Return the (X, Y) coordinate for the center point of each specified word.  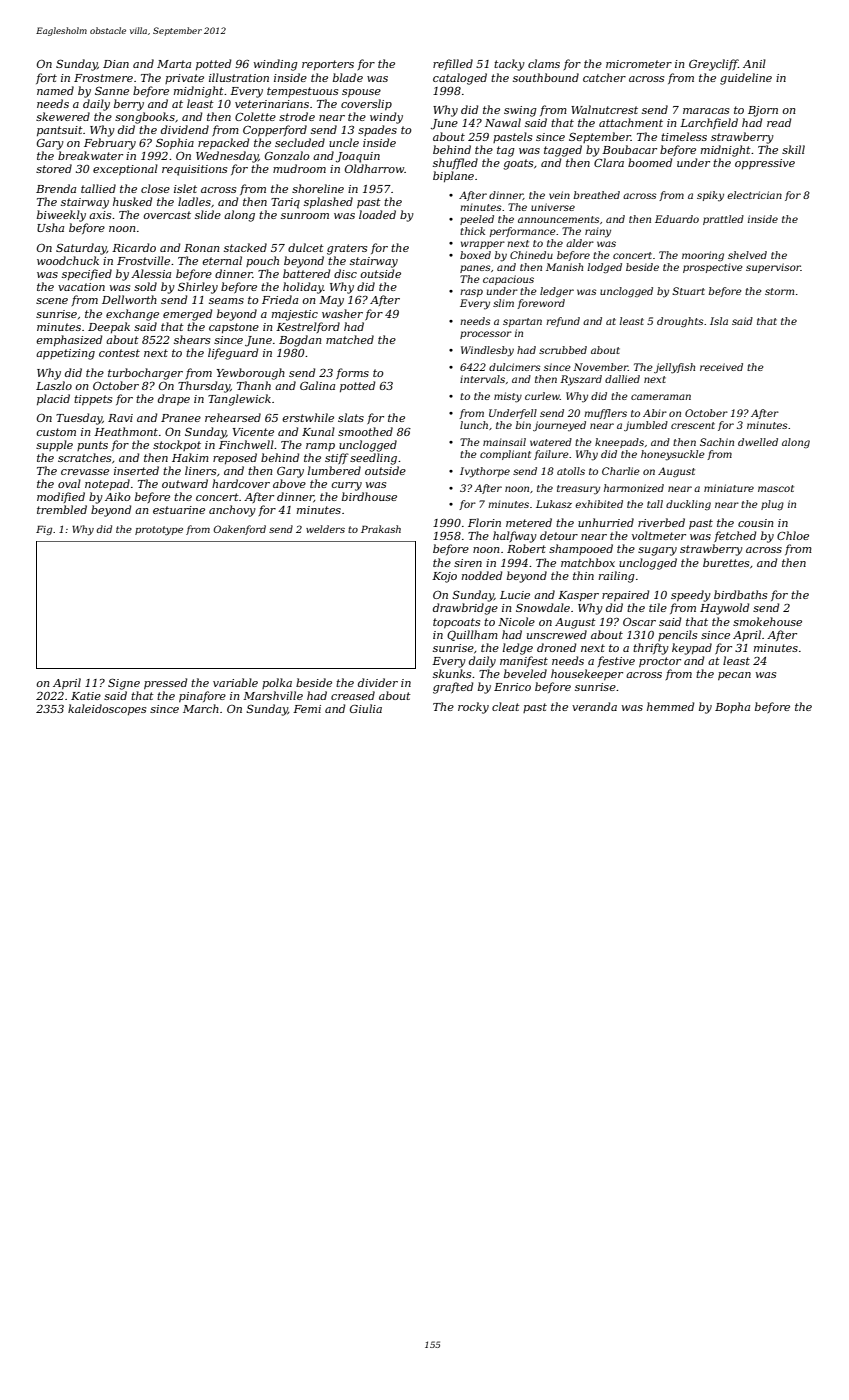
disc (345, 273)
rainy (598, 232)
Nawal (503, 122)
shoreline (318, 188)
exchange (132, 315)
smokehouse (767, 621)
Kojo (444, 577)
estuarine (179, 510)
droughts (680, 322)
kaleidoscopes (107, 709)
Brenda (56, 188)
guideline (746, 79)
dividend (185, 129)
